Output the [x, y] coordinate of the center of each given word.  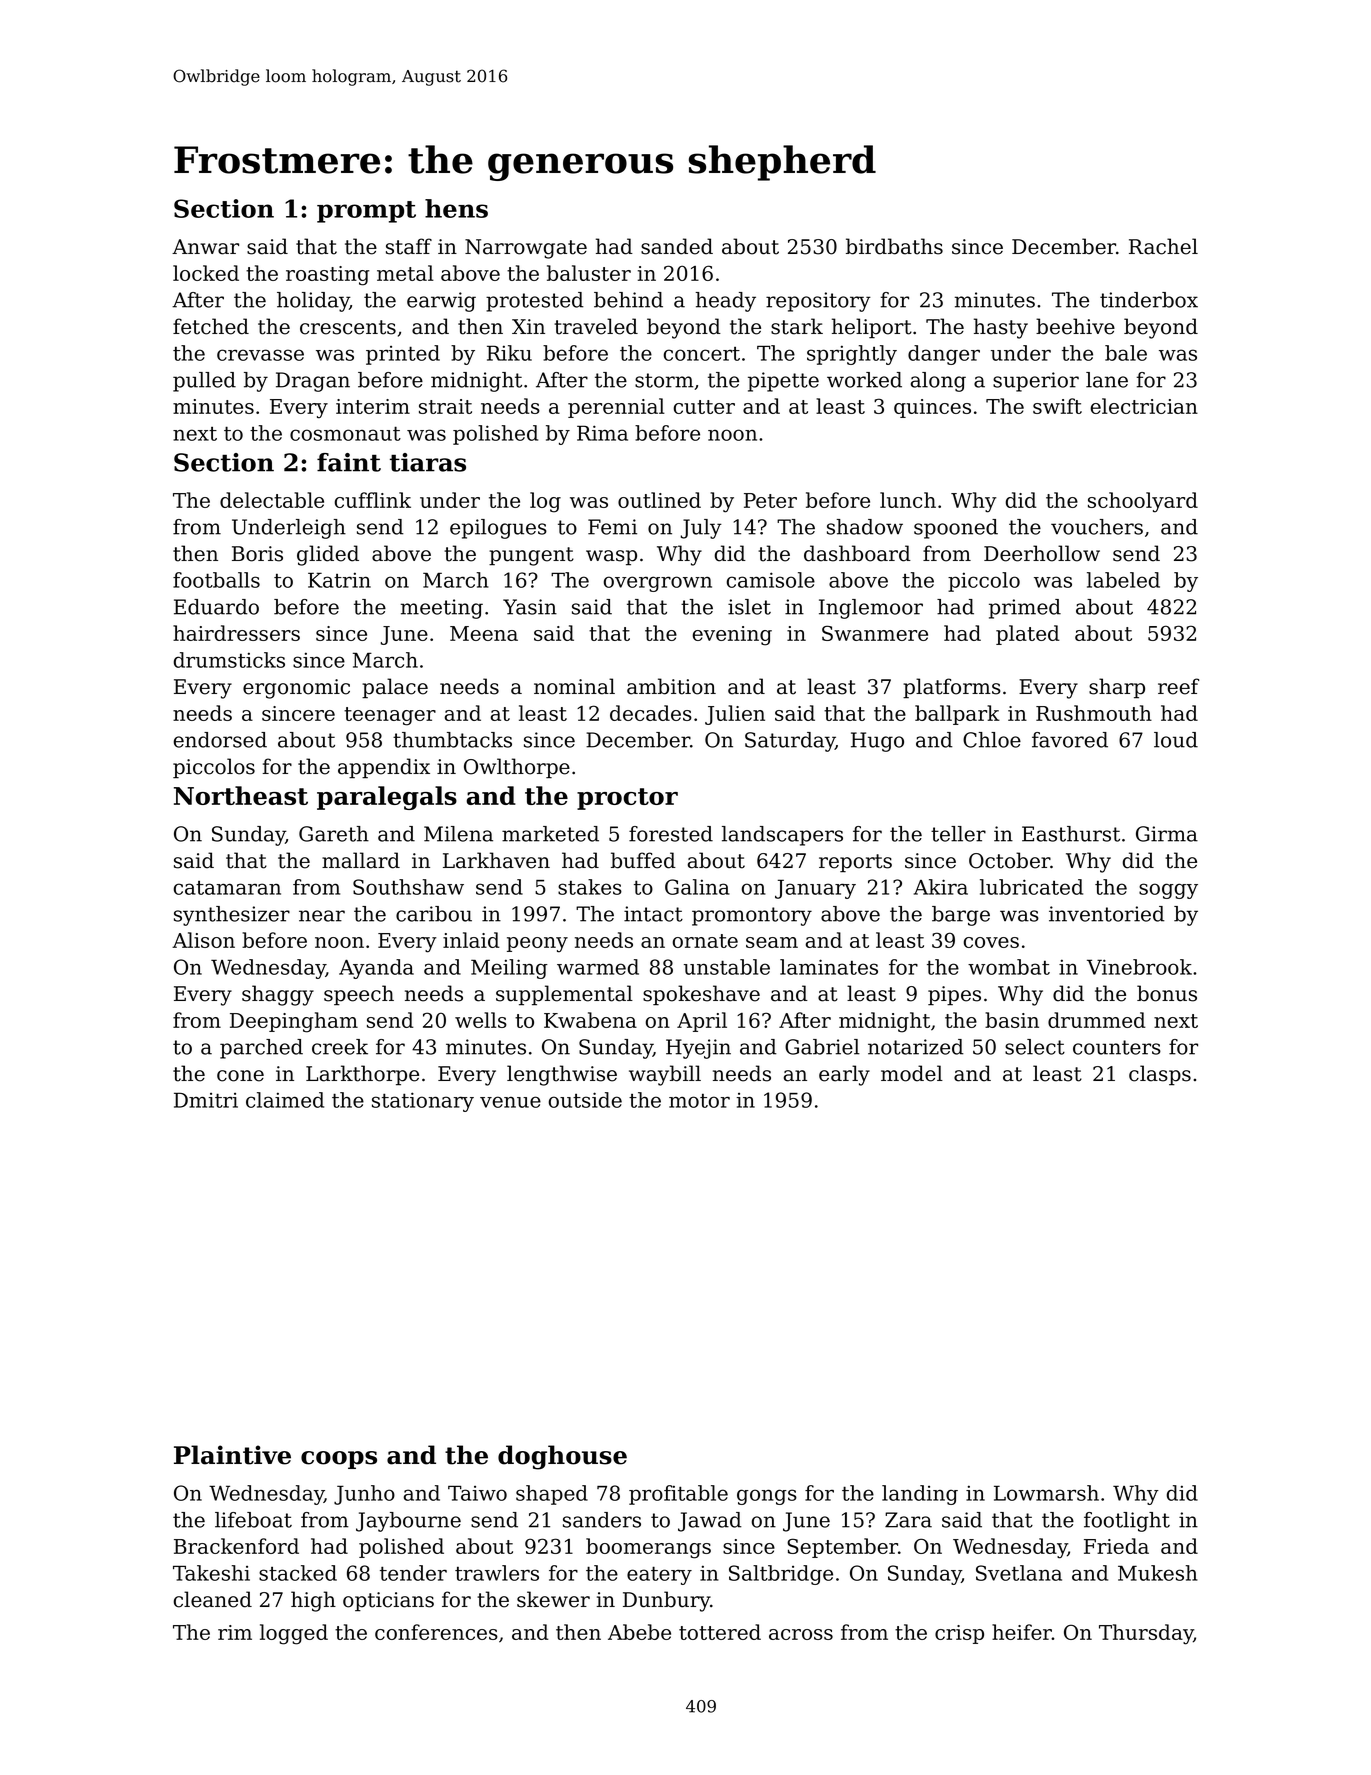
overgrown [658, 584]
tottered [720, 1632]
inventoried [1107, 914]
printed [403, 355]
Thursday [1146, 1634]
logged [294, 1634]
